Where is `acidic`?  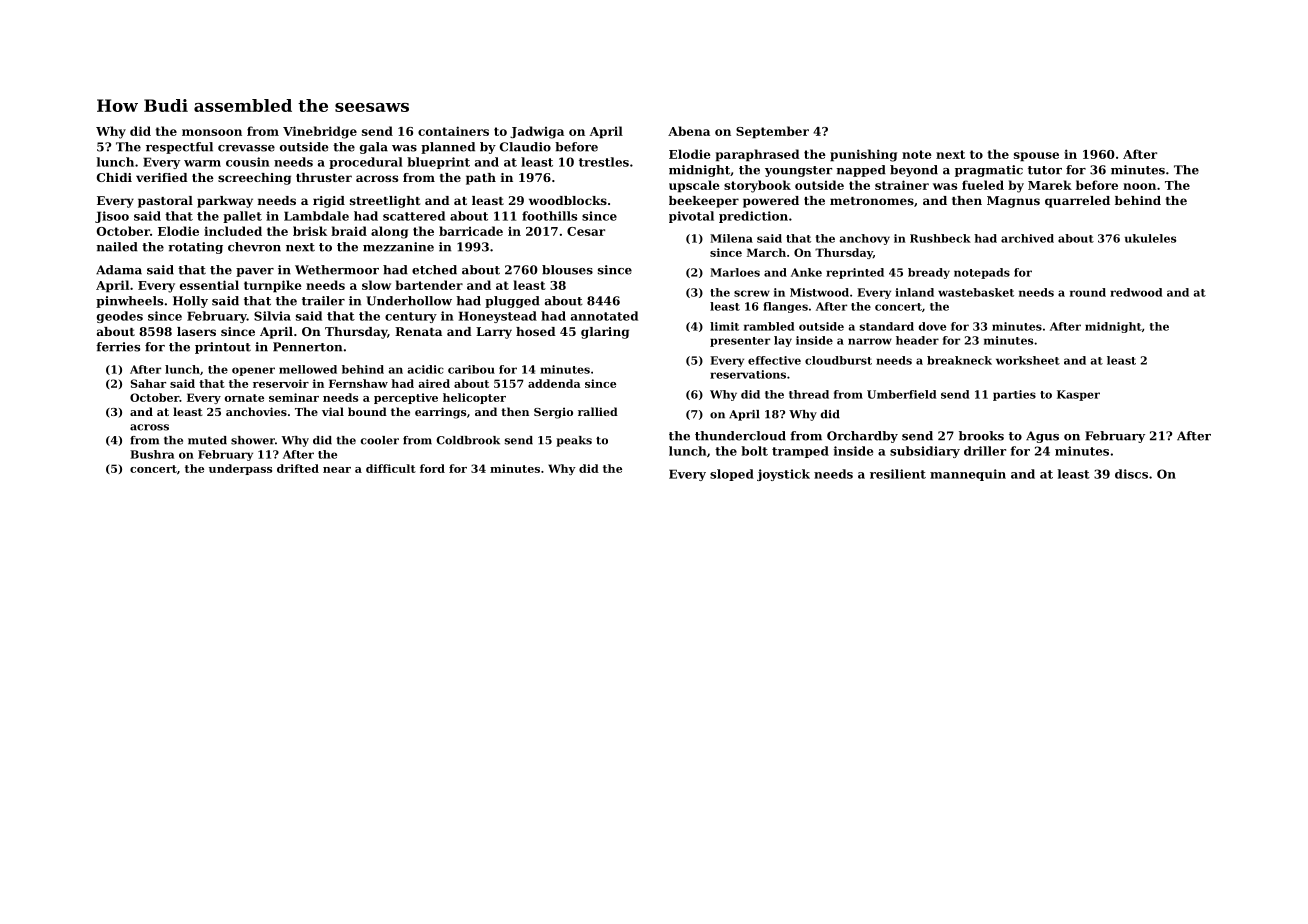 acidic is located at coordinates (426, 369).
